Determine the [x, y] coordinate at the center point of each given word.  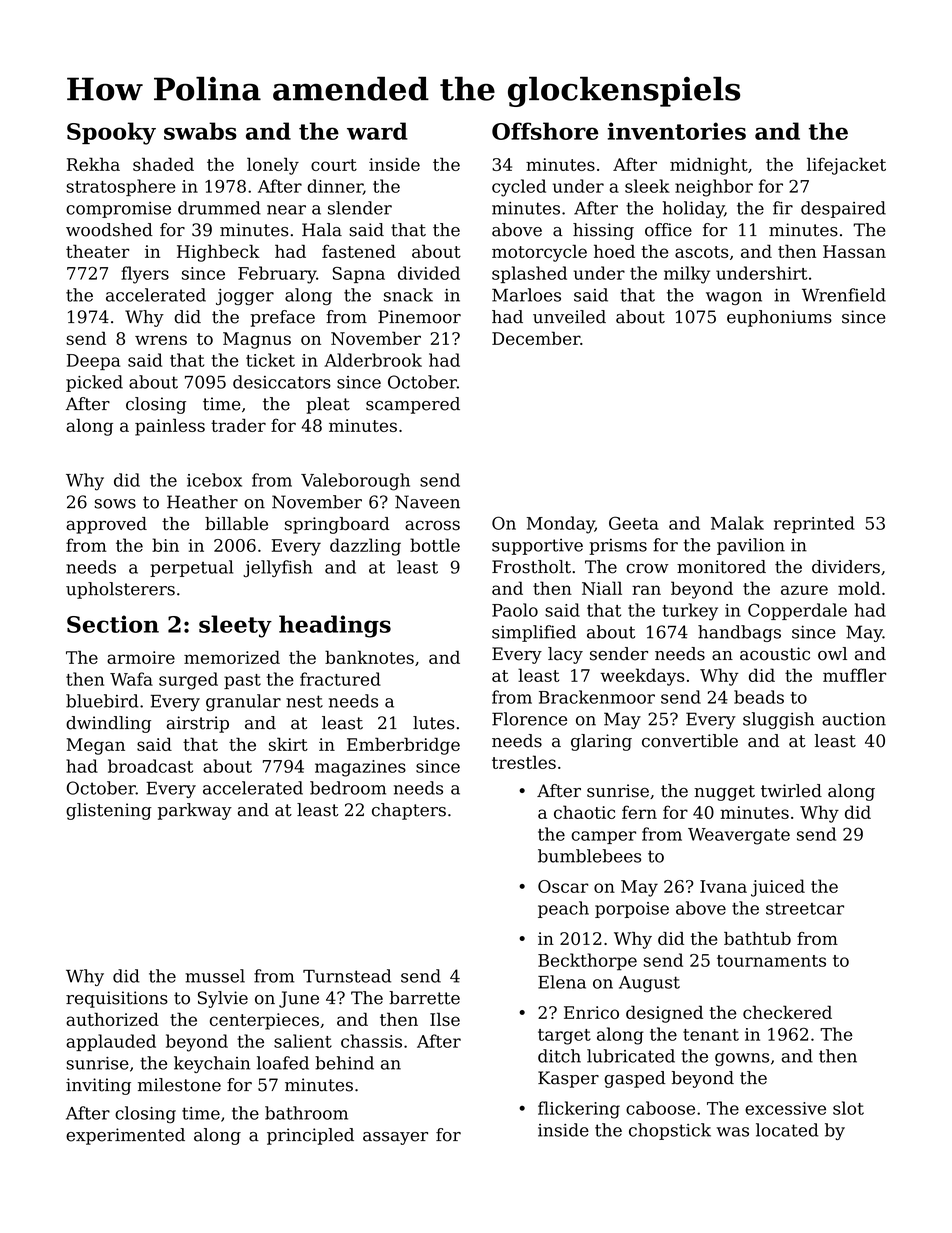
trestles [524, 762]
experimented [125, 1136]
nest [304, 701]
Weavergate [739, 836]
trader [238, 425]
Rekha [93, 164]
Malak [737, 523]
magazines [360, 768]
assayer [395, 1138]
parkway [195, 811]
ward [377, 131]
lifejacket [846, 166]
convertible [690, 741]
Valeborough [355, 482]
